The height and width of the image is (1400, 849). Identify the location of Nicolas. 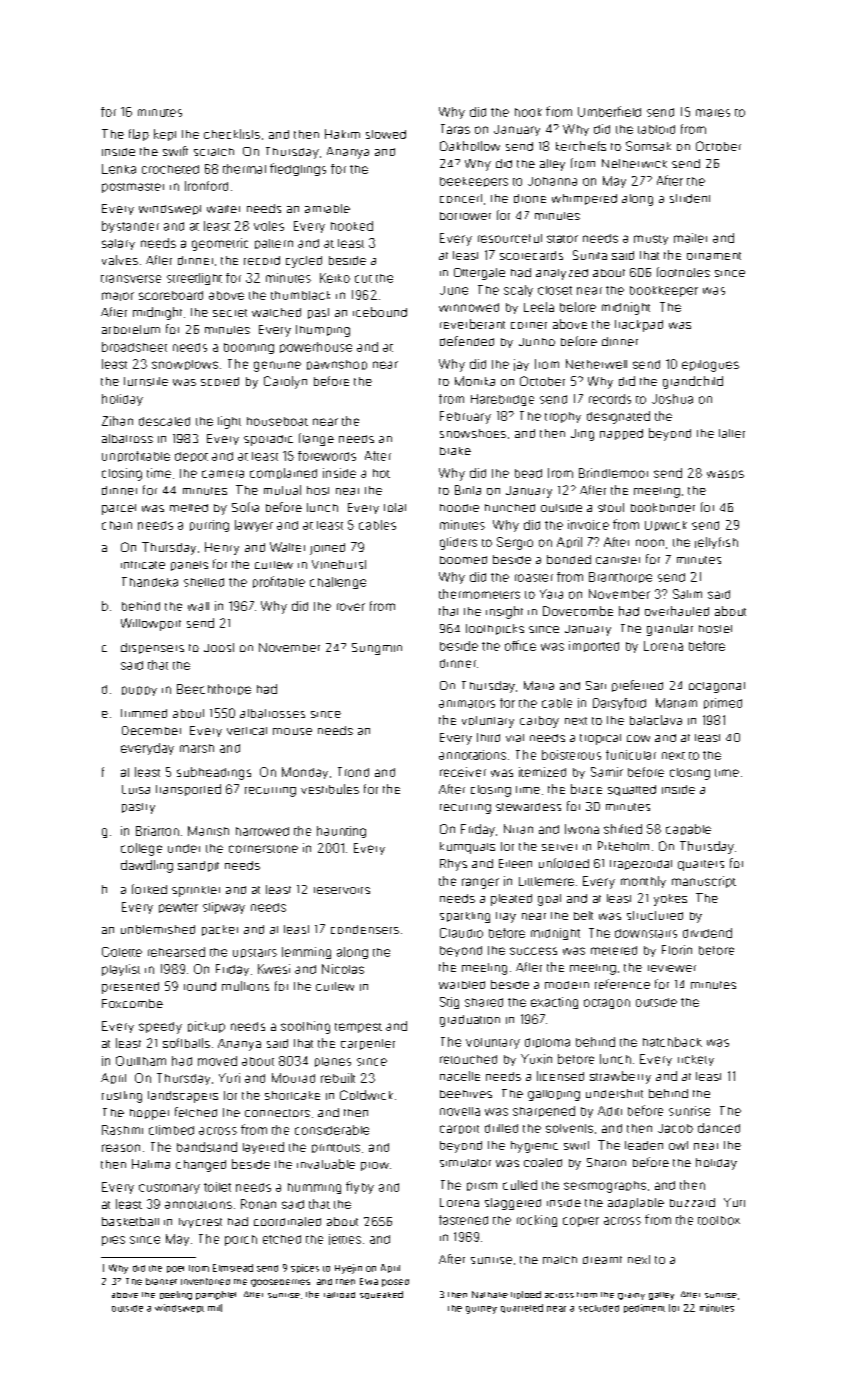
(343, 969).
